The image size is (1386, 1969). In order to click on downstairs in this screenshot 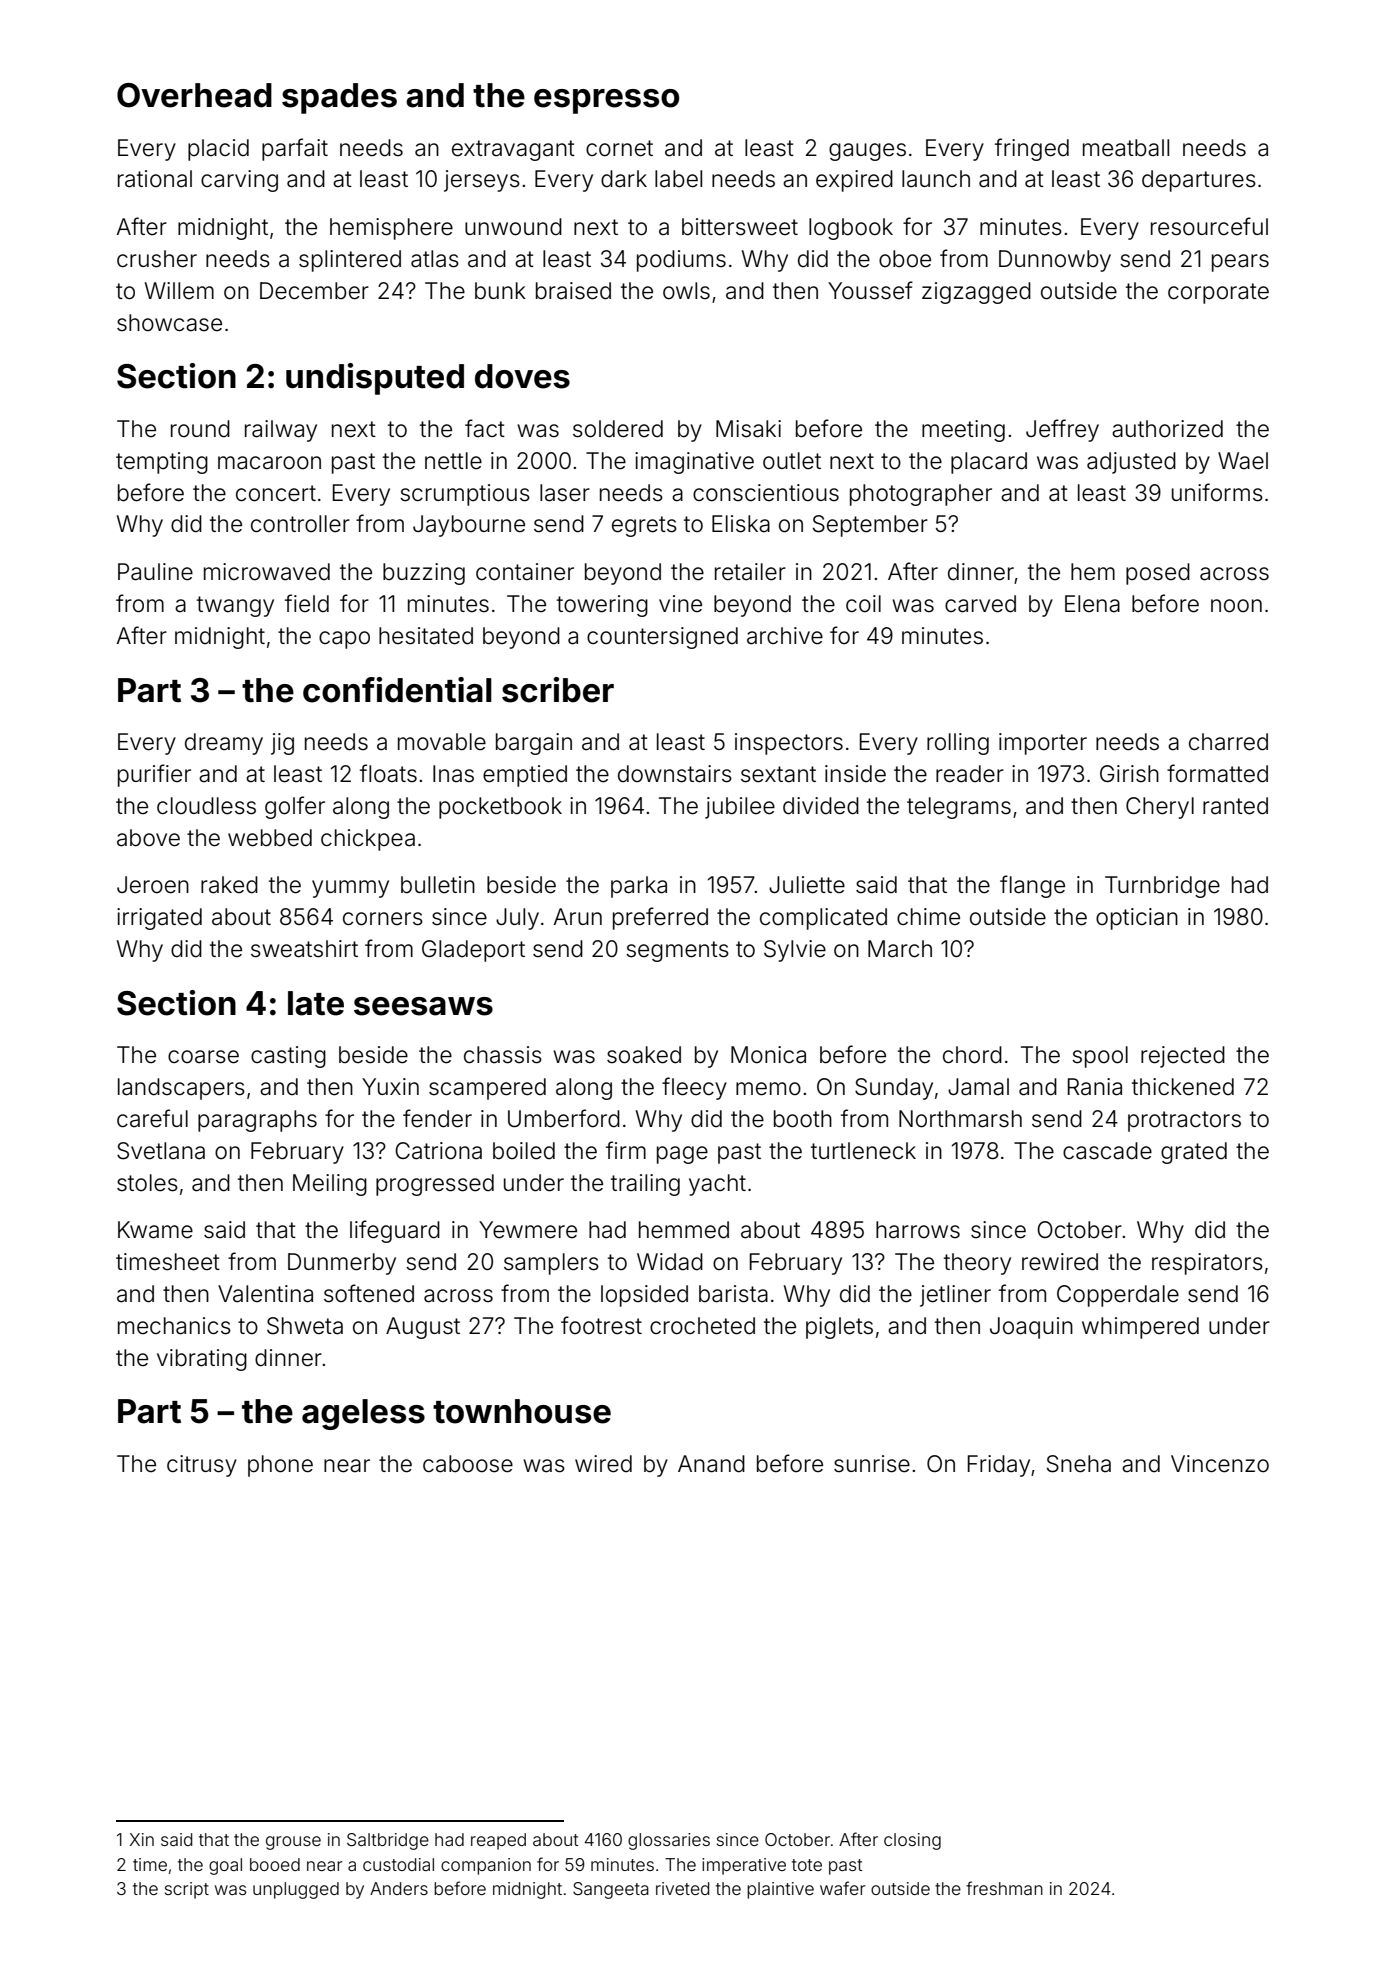, I will do `click(675, 774)`.
